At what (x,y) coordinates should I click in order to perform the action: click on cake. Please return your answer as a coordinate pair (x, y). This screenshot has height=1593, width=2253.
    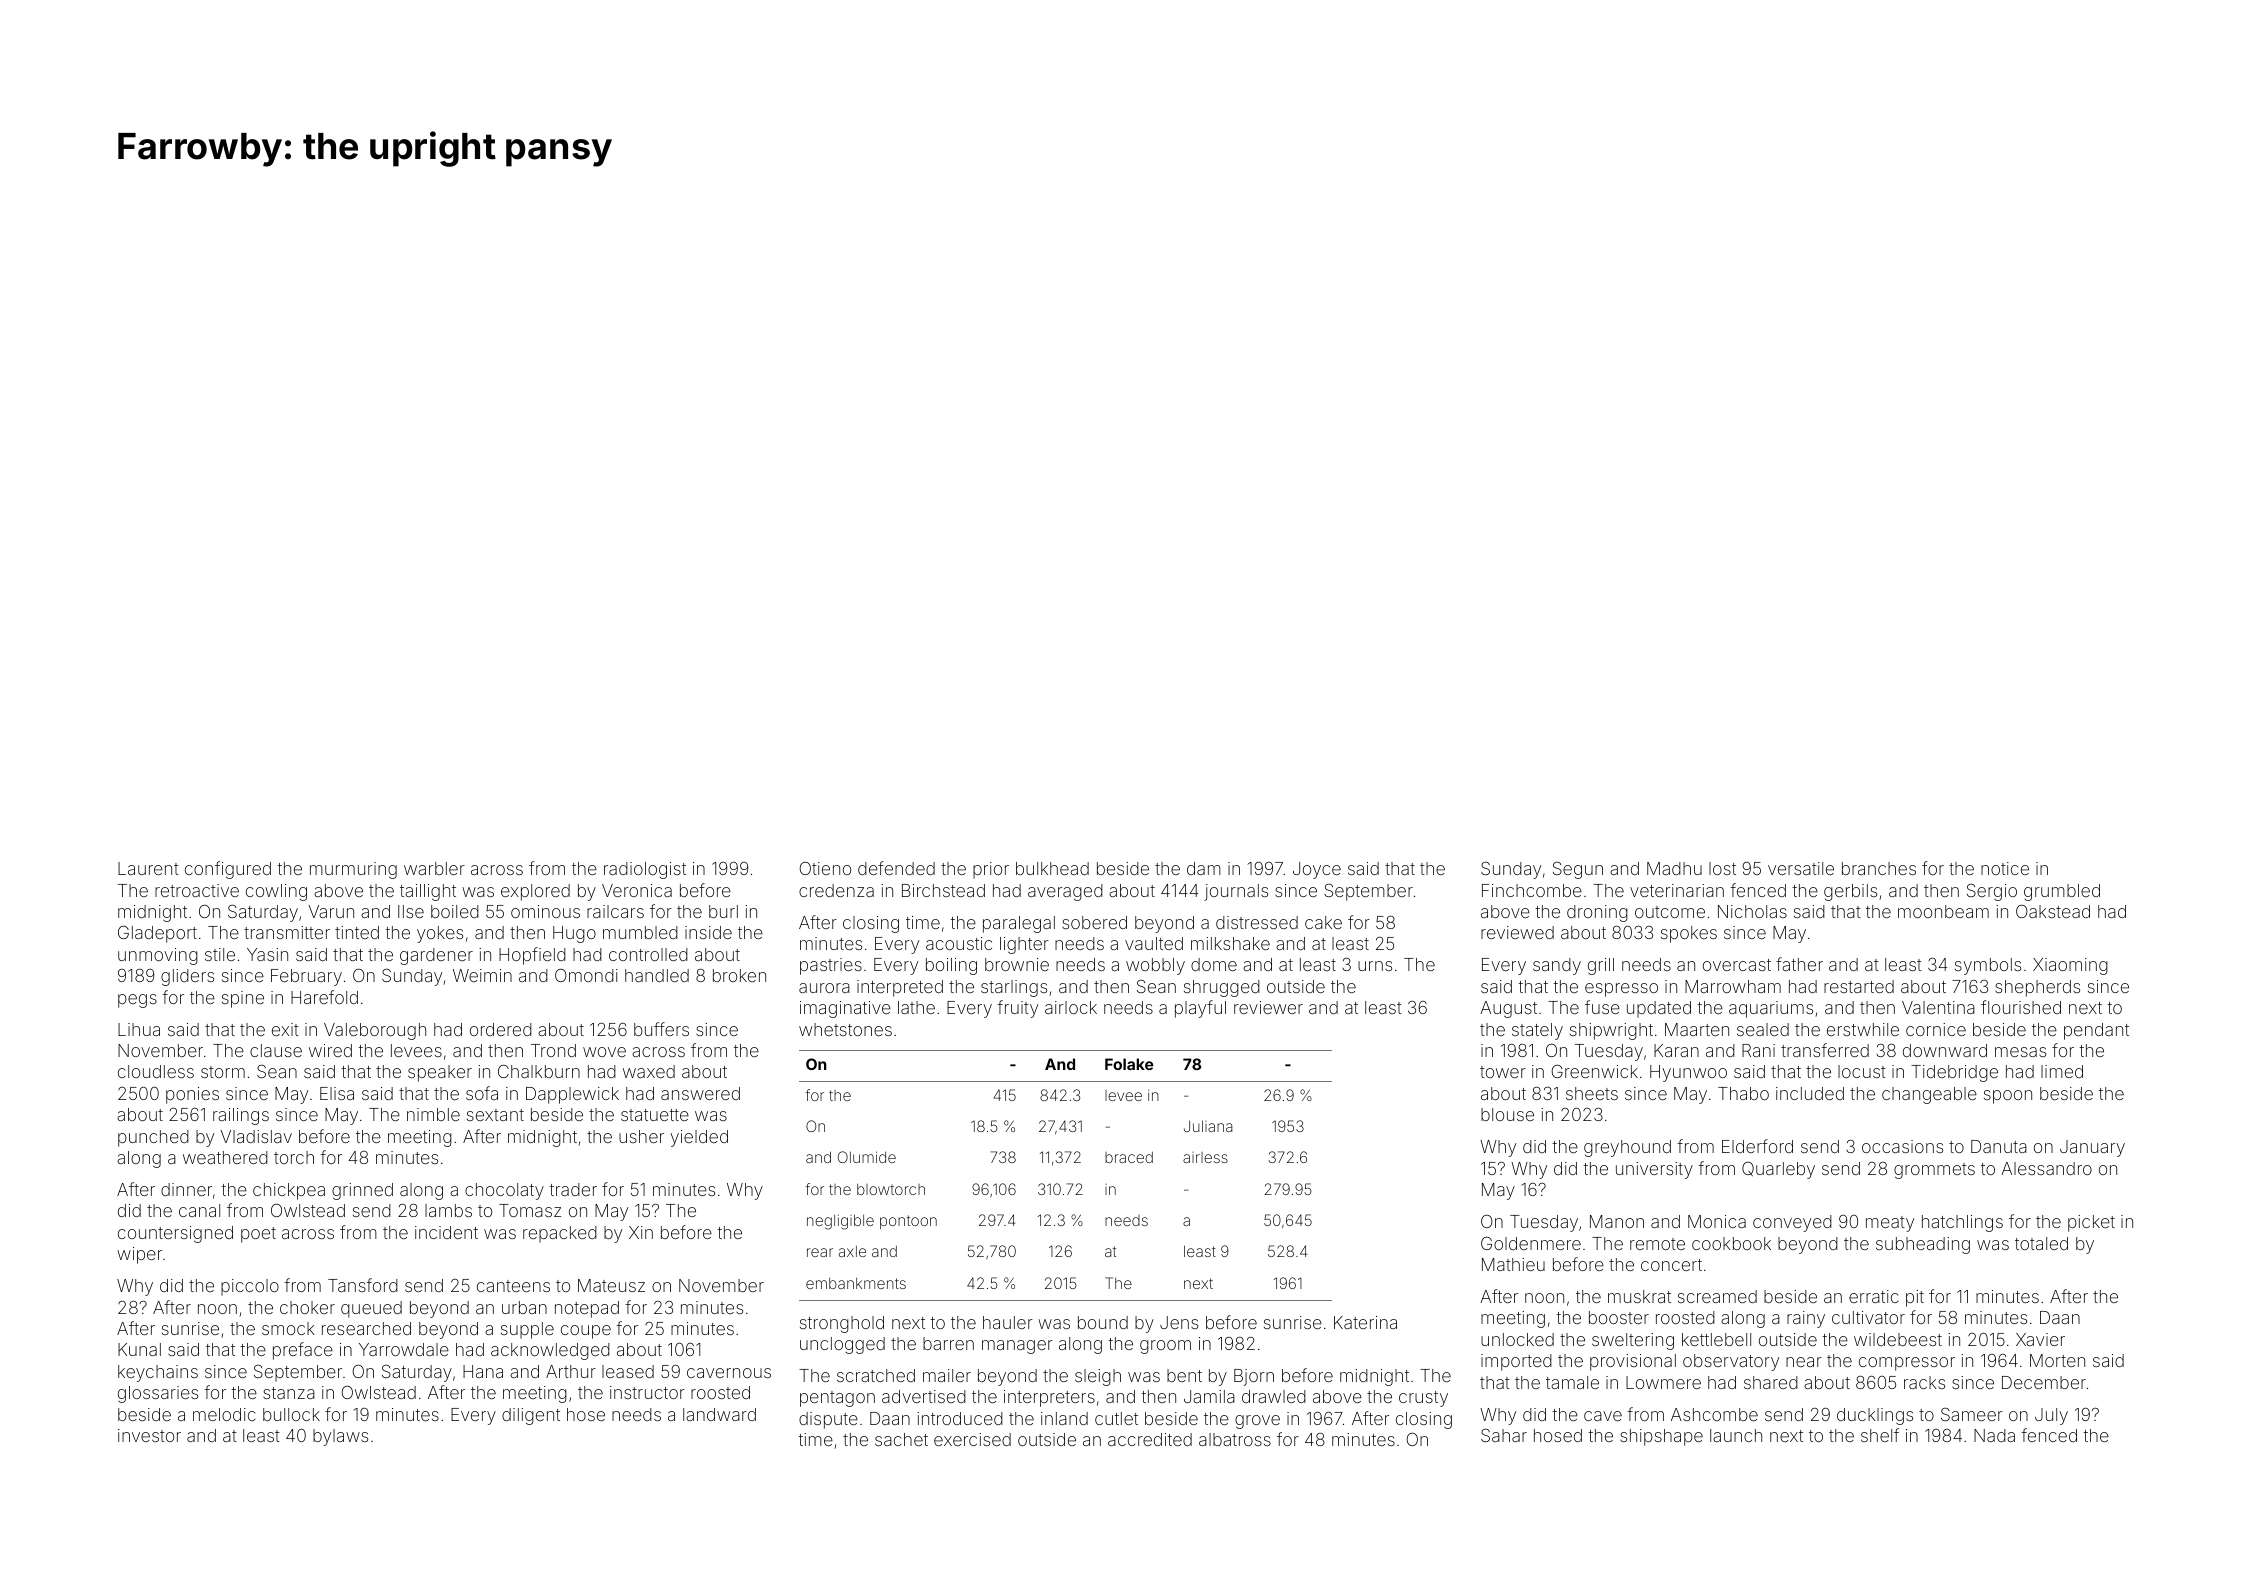
    Looking at the image, I should click on (1323, 922).
